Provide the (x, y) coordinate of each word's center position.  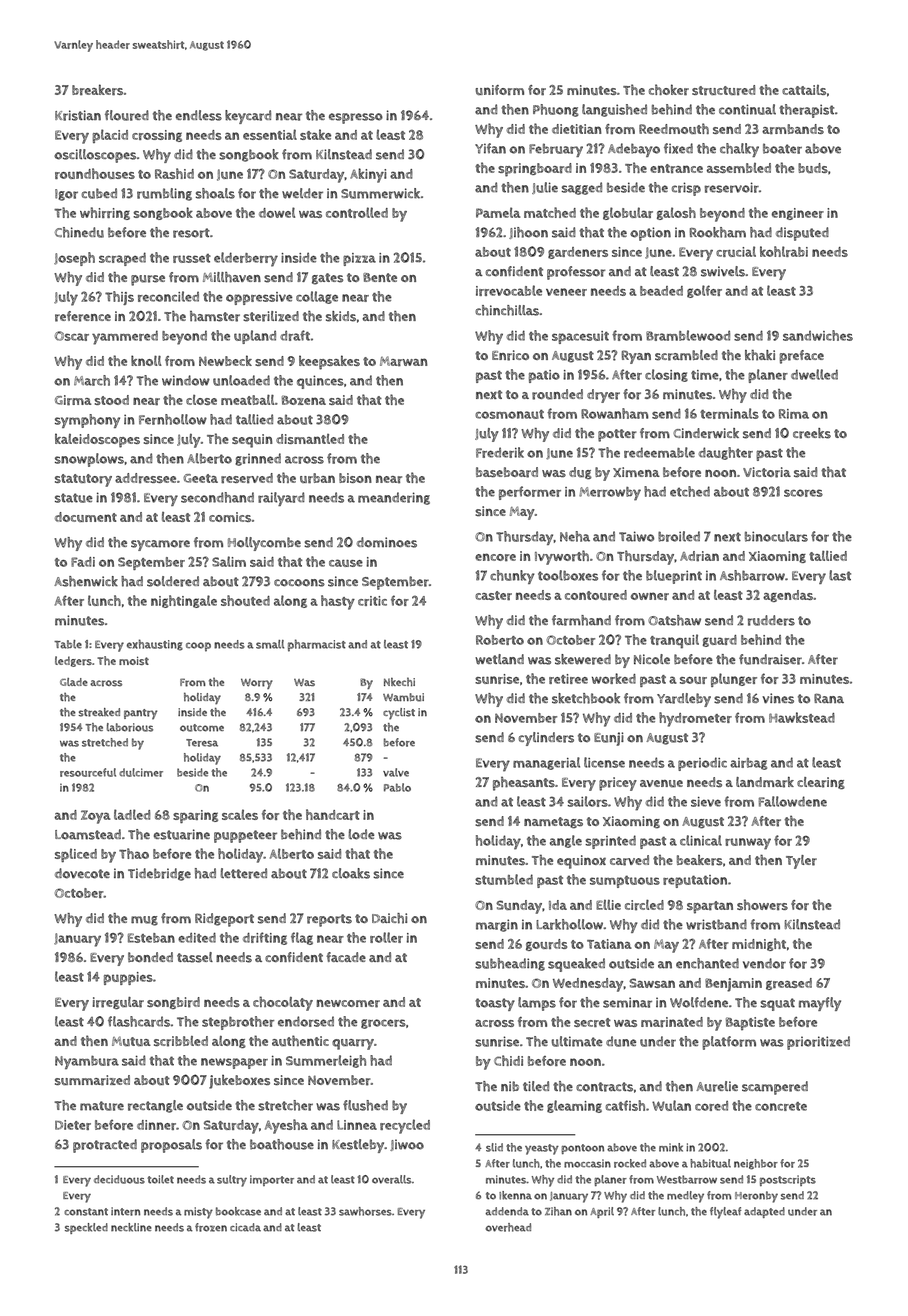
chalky (739, 150)
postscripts (788, 1180)
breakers (97, 89)
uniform (500, 90)
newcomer (348, 1003)
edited (197, 938)
